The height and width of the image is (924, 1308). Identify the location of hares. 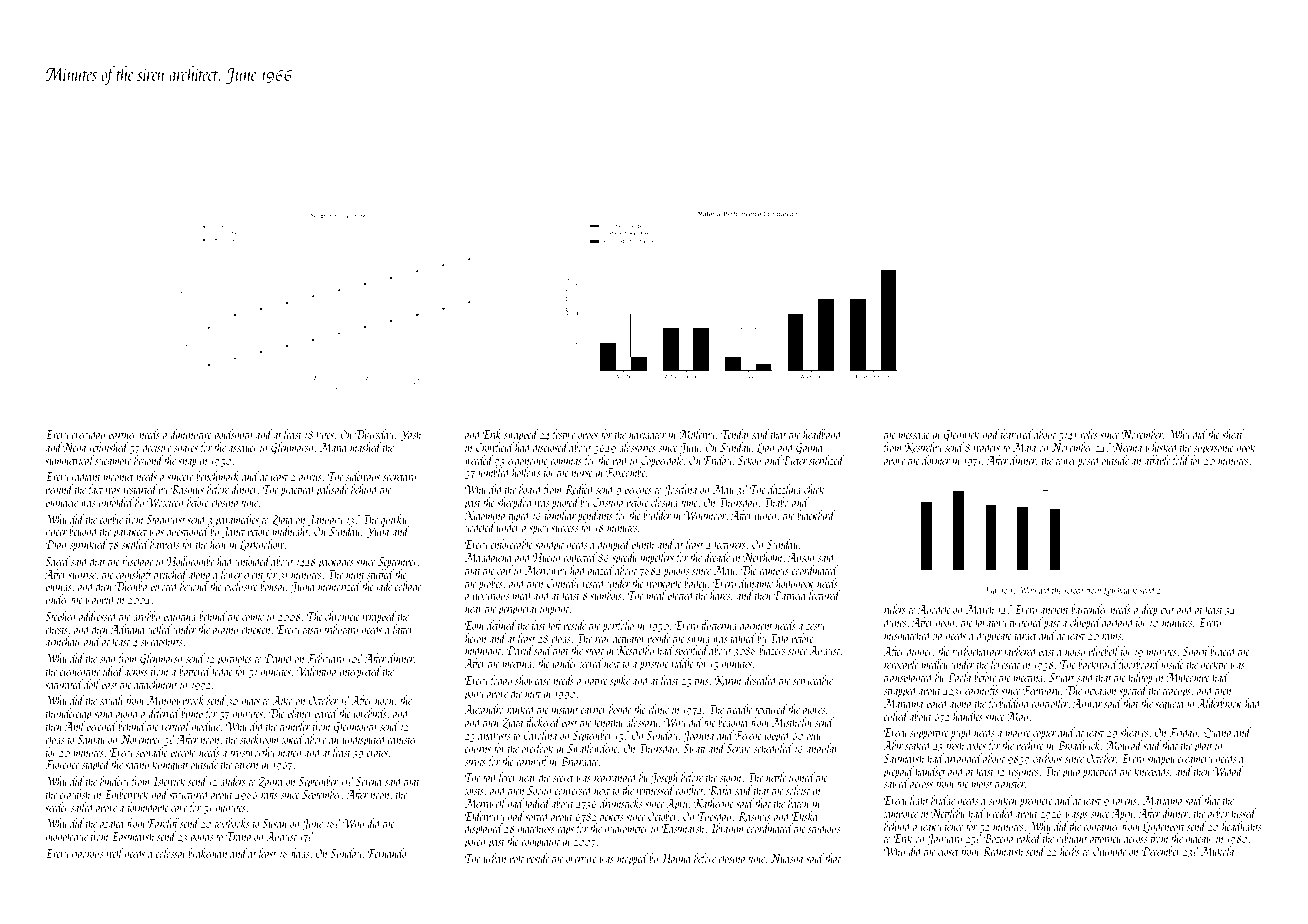
(720, 595).
